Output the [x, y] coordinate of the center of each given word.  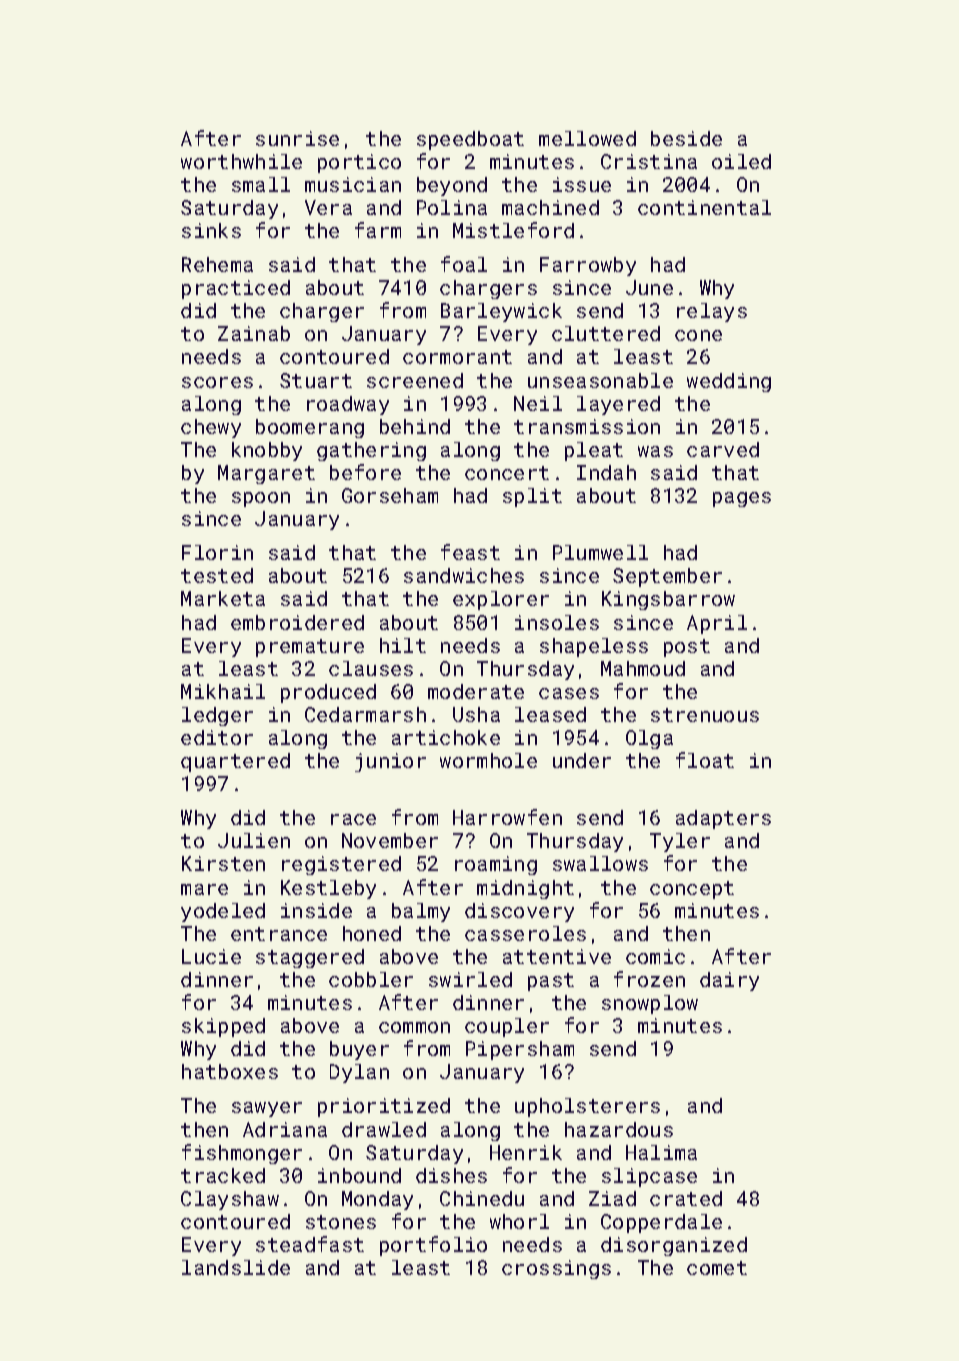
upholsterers [587, 1107]
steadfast [310, 1244]
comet [717, 1268]
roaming [496, 865]
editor [217, 737]
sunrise [297, 138]
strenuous [705, 715]
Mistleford [513, 230]
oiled [741, 161]
